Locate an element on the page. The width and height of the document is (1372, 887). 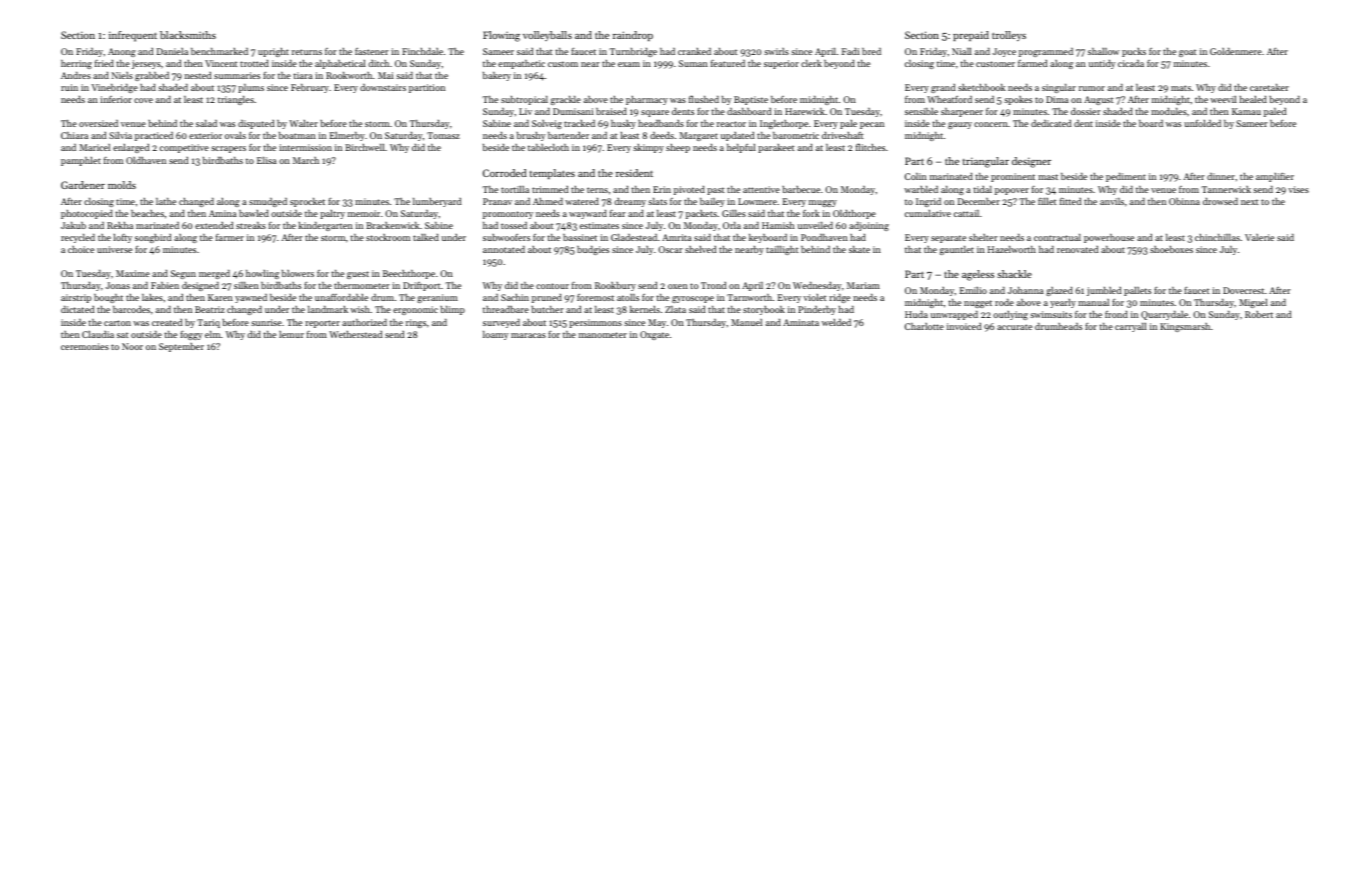
Valerie is located at coordinates (1259, 237).
